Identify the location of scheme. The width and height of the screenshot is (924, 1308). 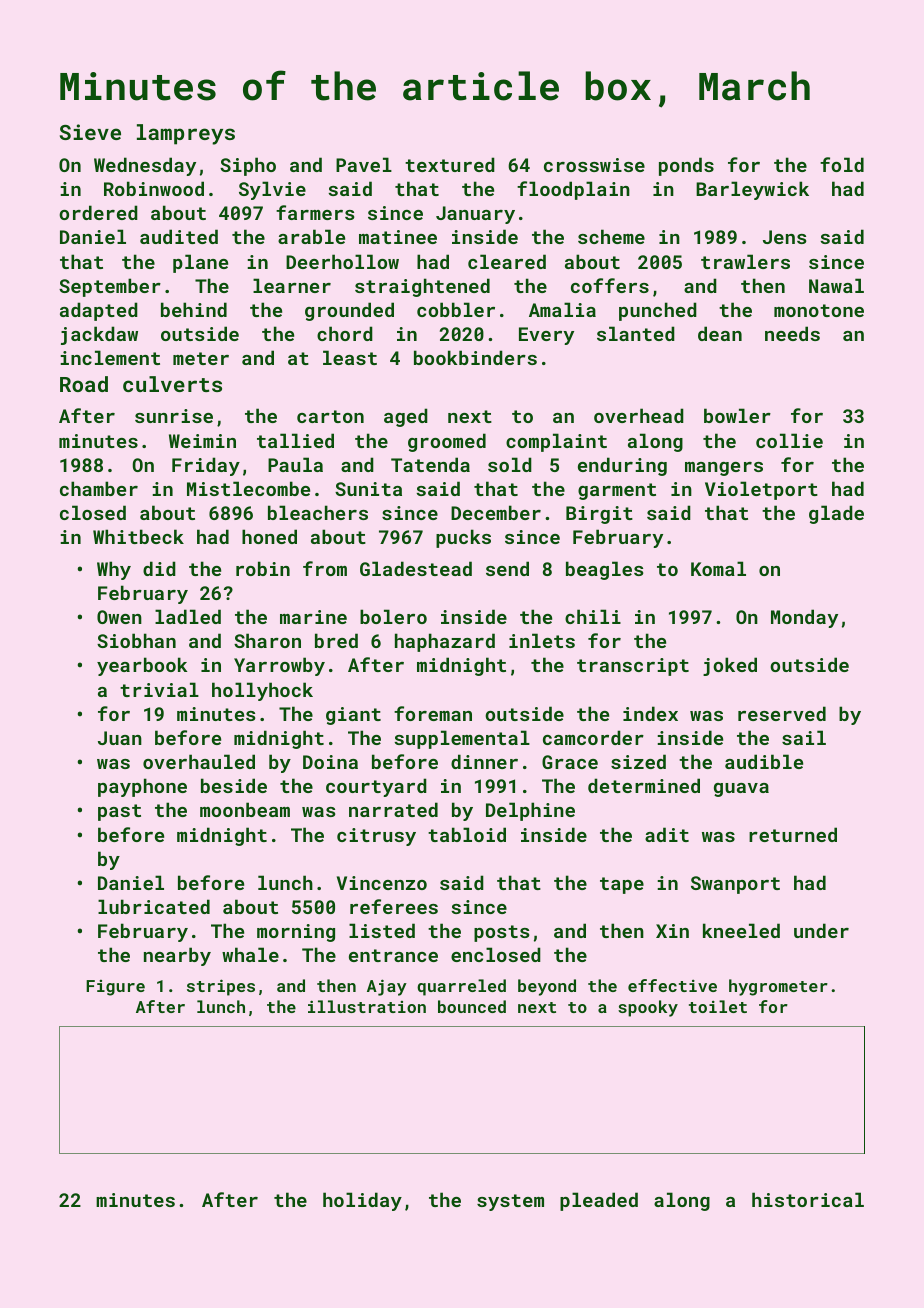
(611, 236).
